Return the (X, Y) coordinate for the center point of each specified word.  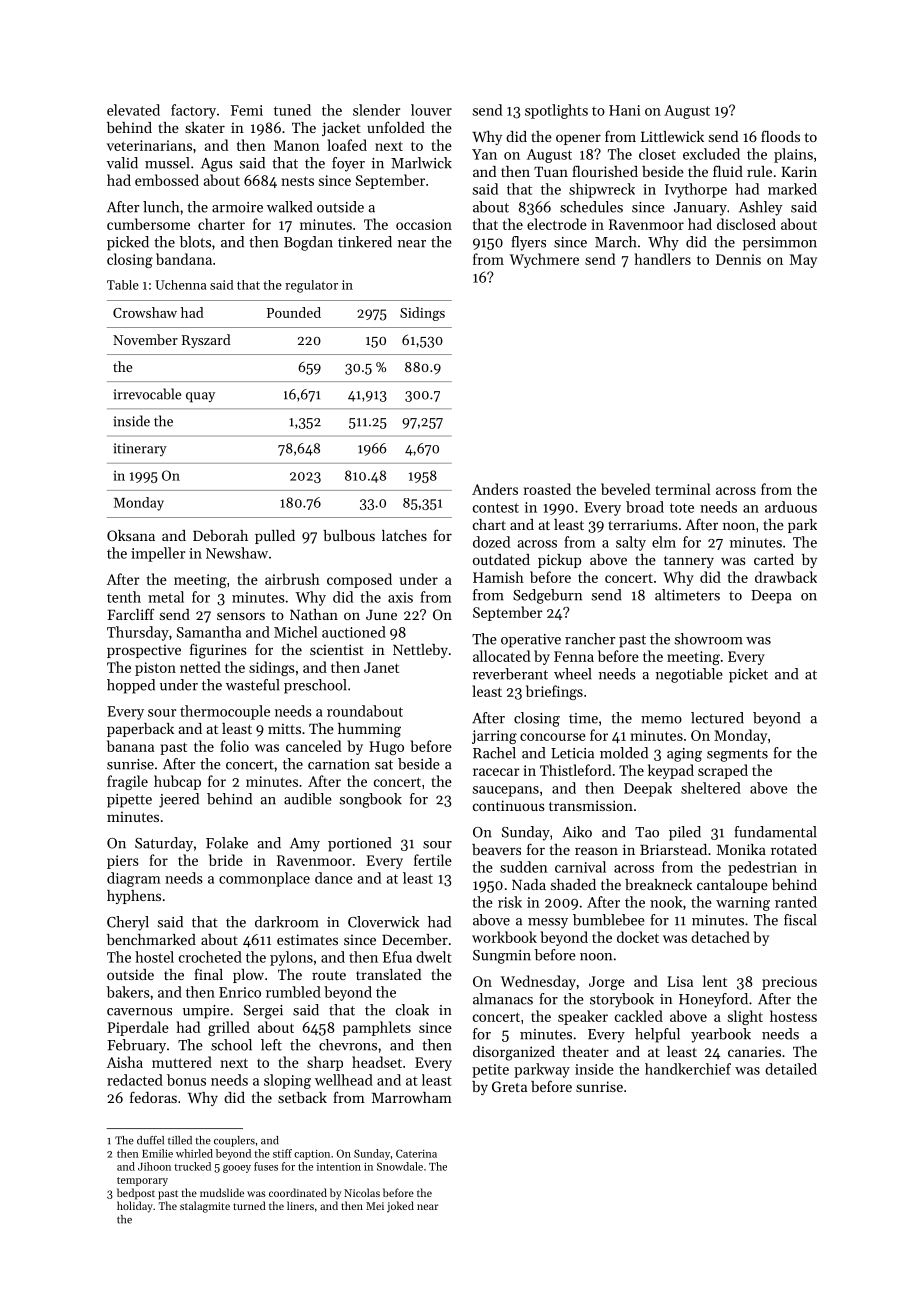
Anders (495, 489)
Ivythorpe (696, 190)
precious (789, 983)
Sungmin (502, 957)
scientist (337, 649)
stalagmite (205, 1207)
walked (289, 207)
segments (737, 755)
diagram (134, 879)
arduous (791, 507)
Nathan (314, 614)
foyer (348, 164)
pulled (275, 537)
